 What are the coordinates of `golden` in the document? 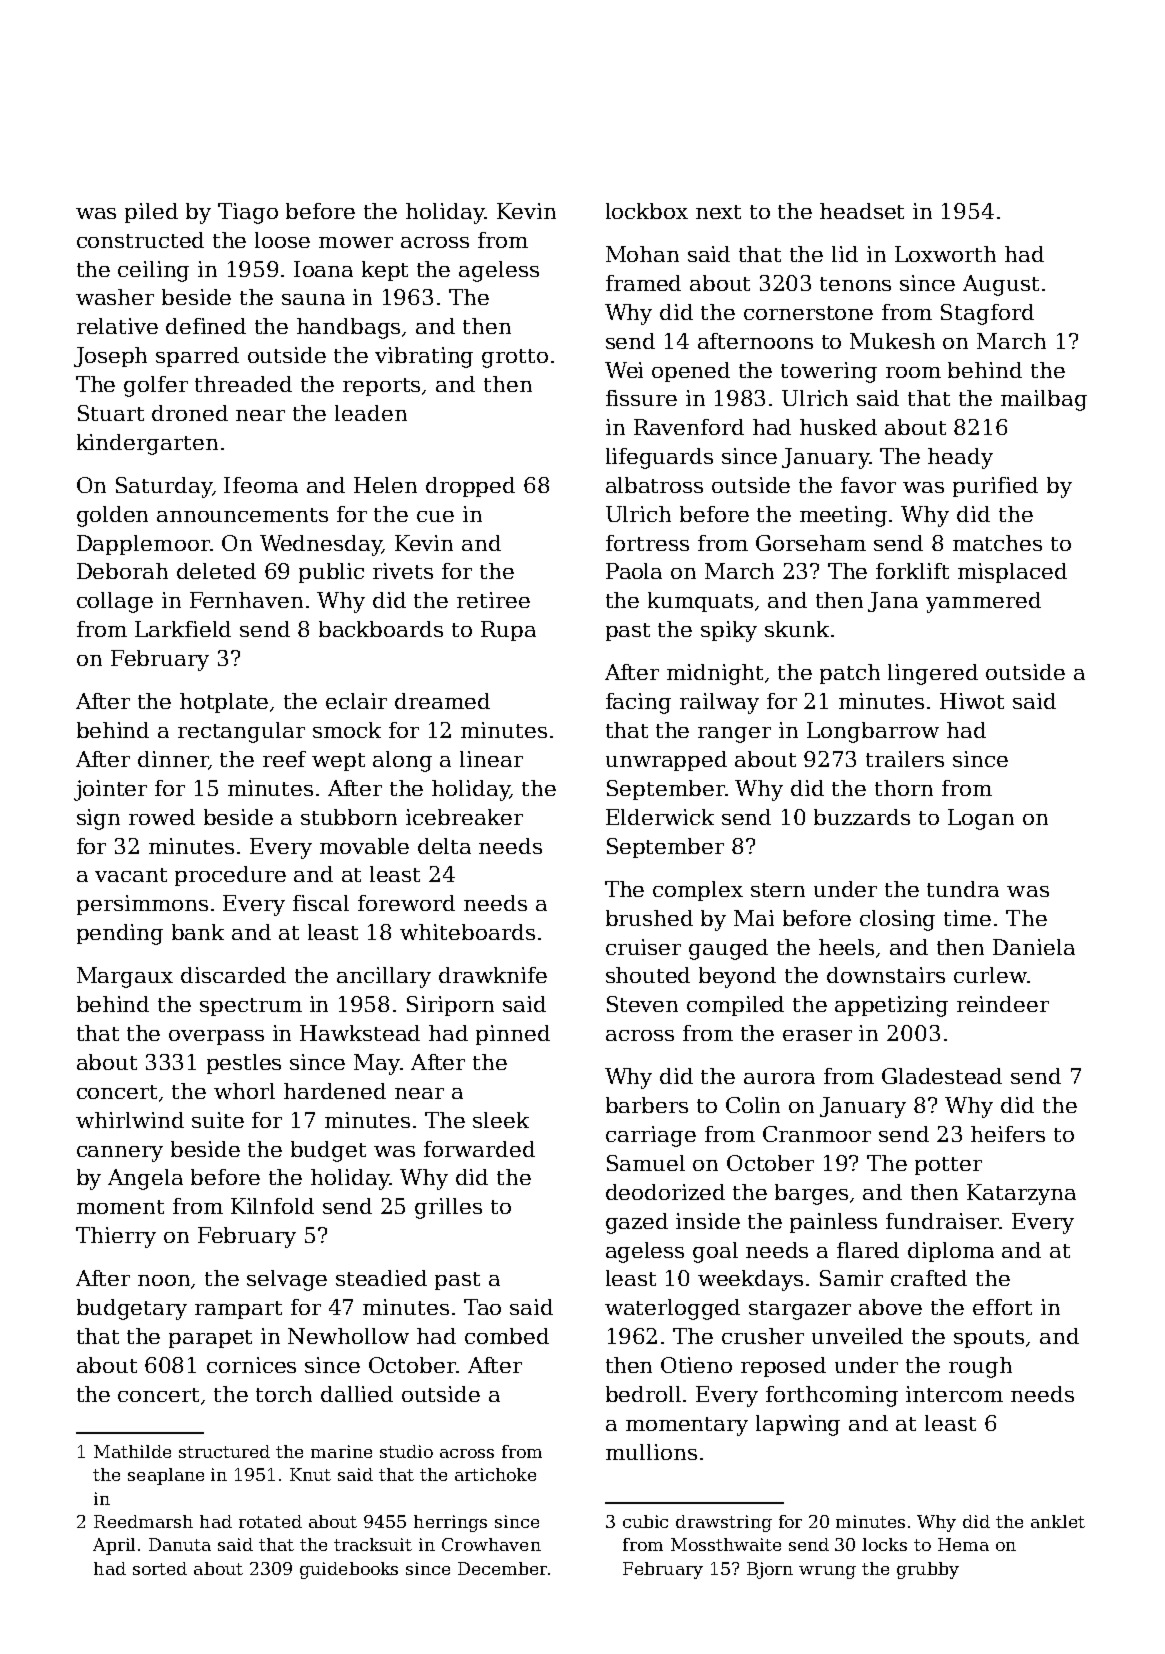 It's located at (112, 516).
